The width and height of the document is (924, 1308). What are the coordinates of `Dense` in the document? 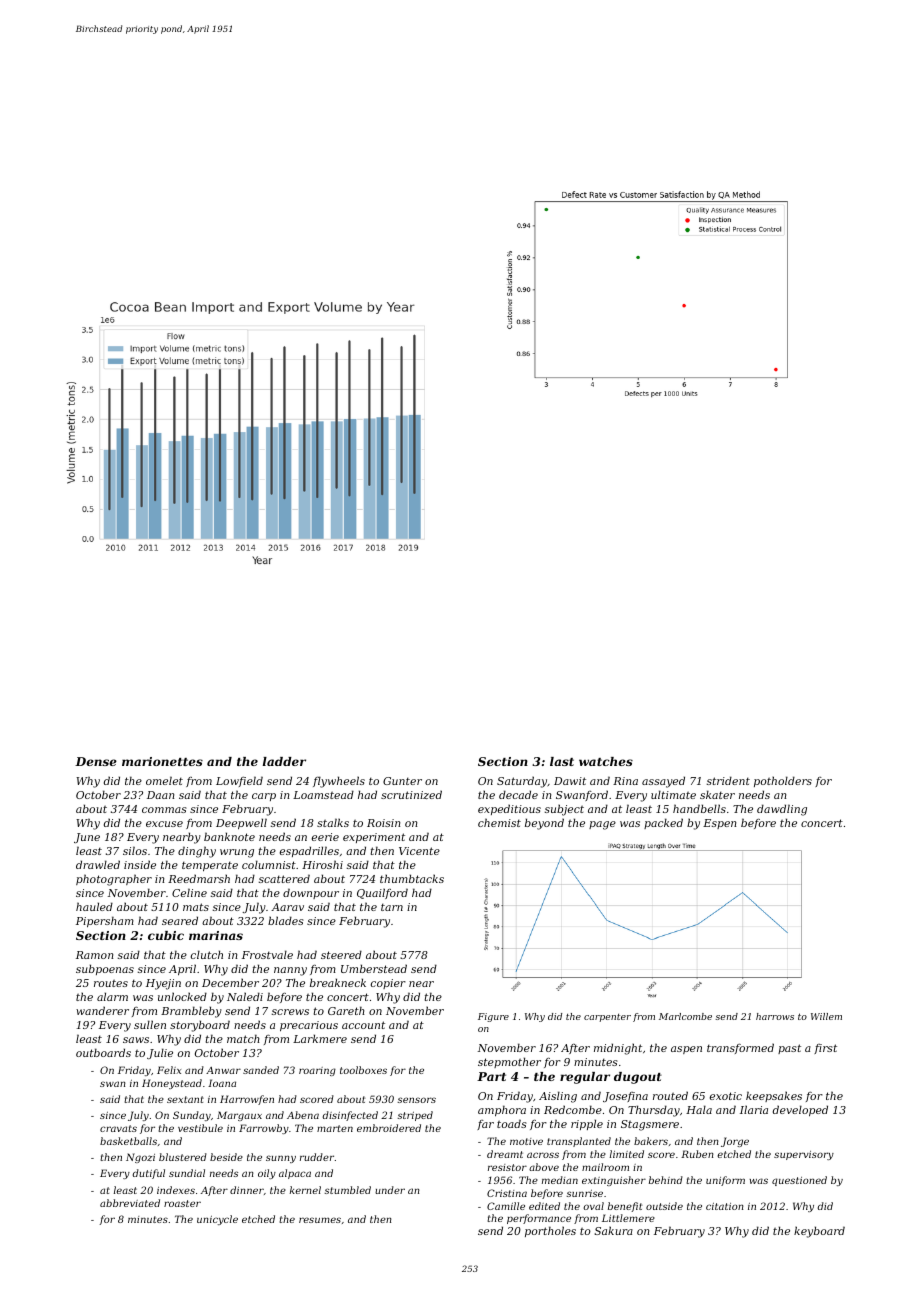 It's located at (96, 761).
